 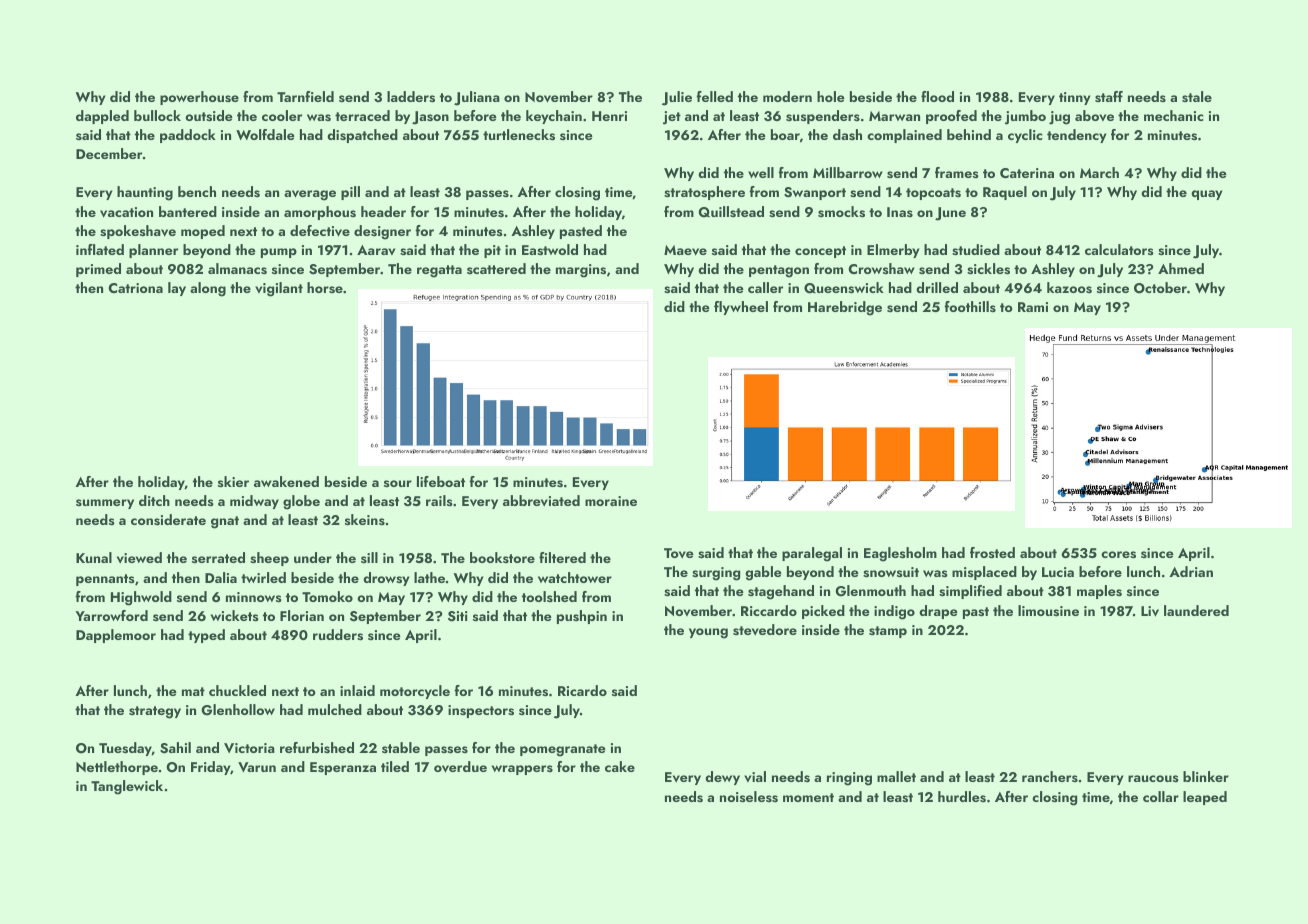 I want to click on mallet, so click(x=896, y=776).
